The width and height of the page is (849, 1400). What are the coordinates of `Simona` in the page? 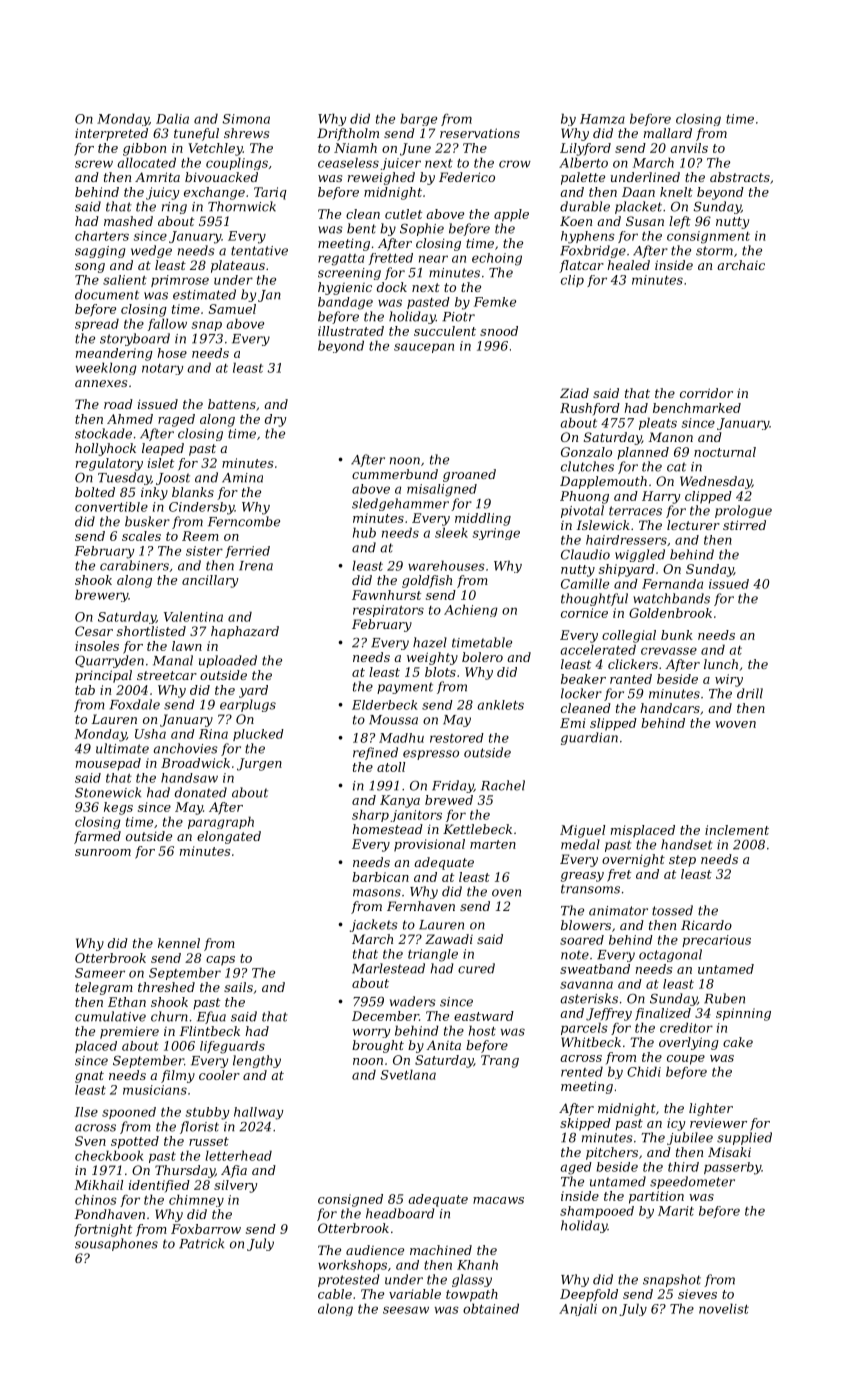 It's located at (246, 119).
